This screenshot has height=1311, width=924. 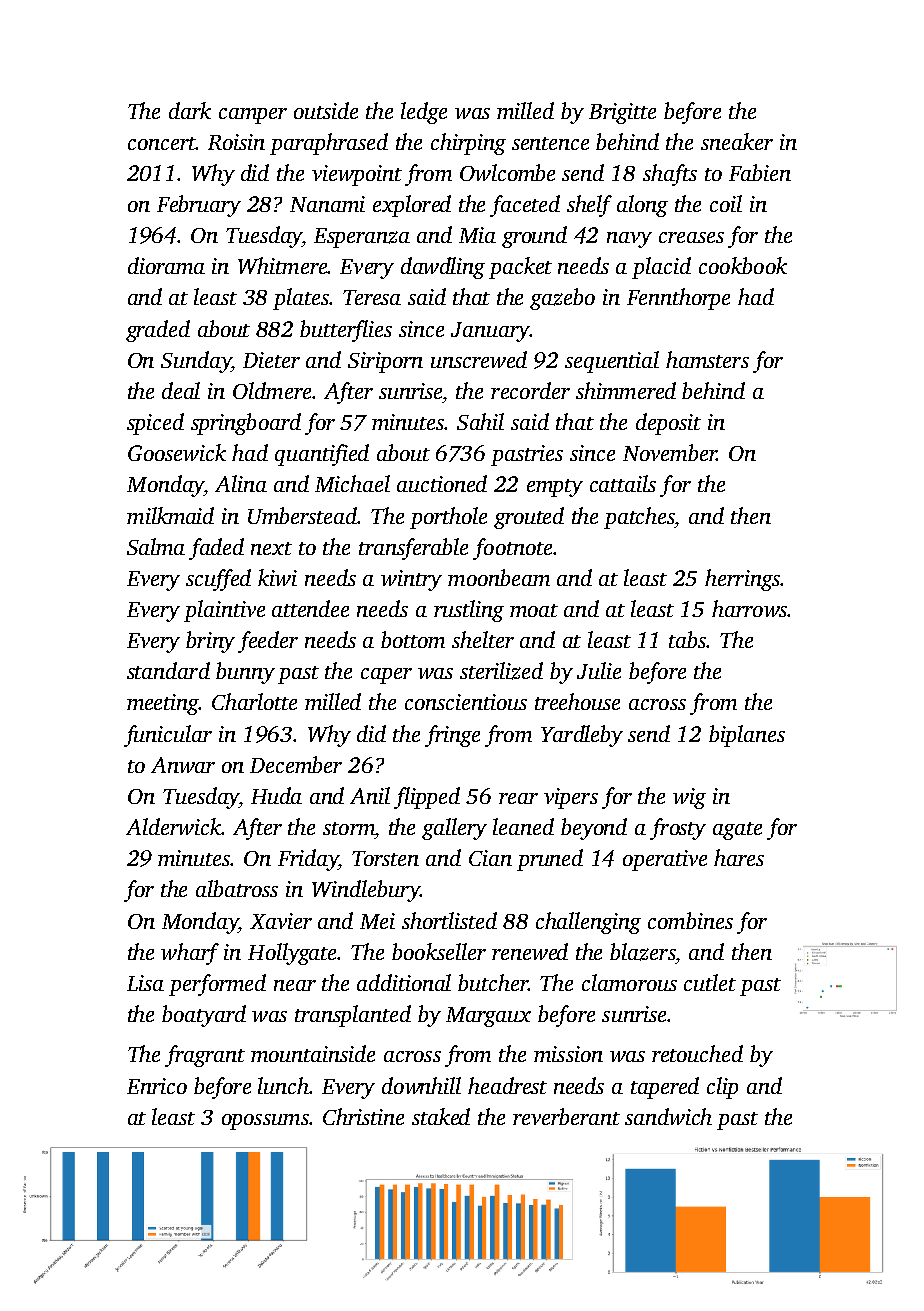 I want to click on clip, so click(x=722, y=1088).
